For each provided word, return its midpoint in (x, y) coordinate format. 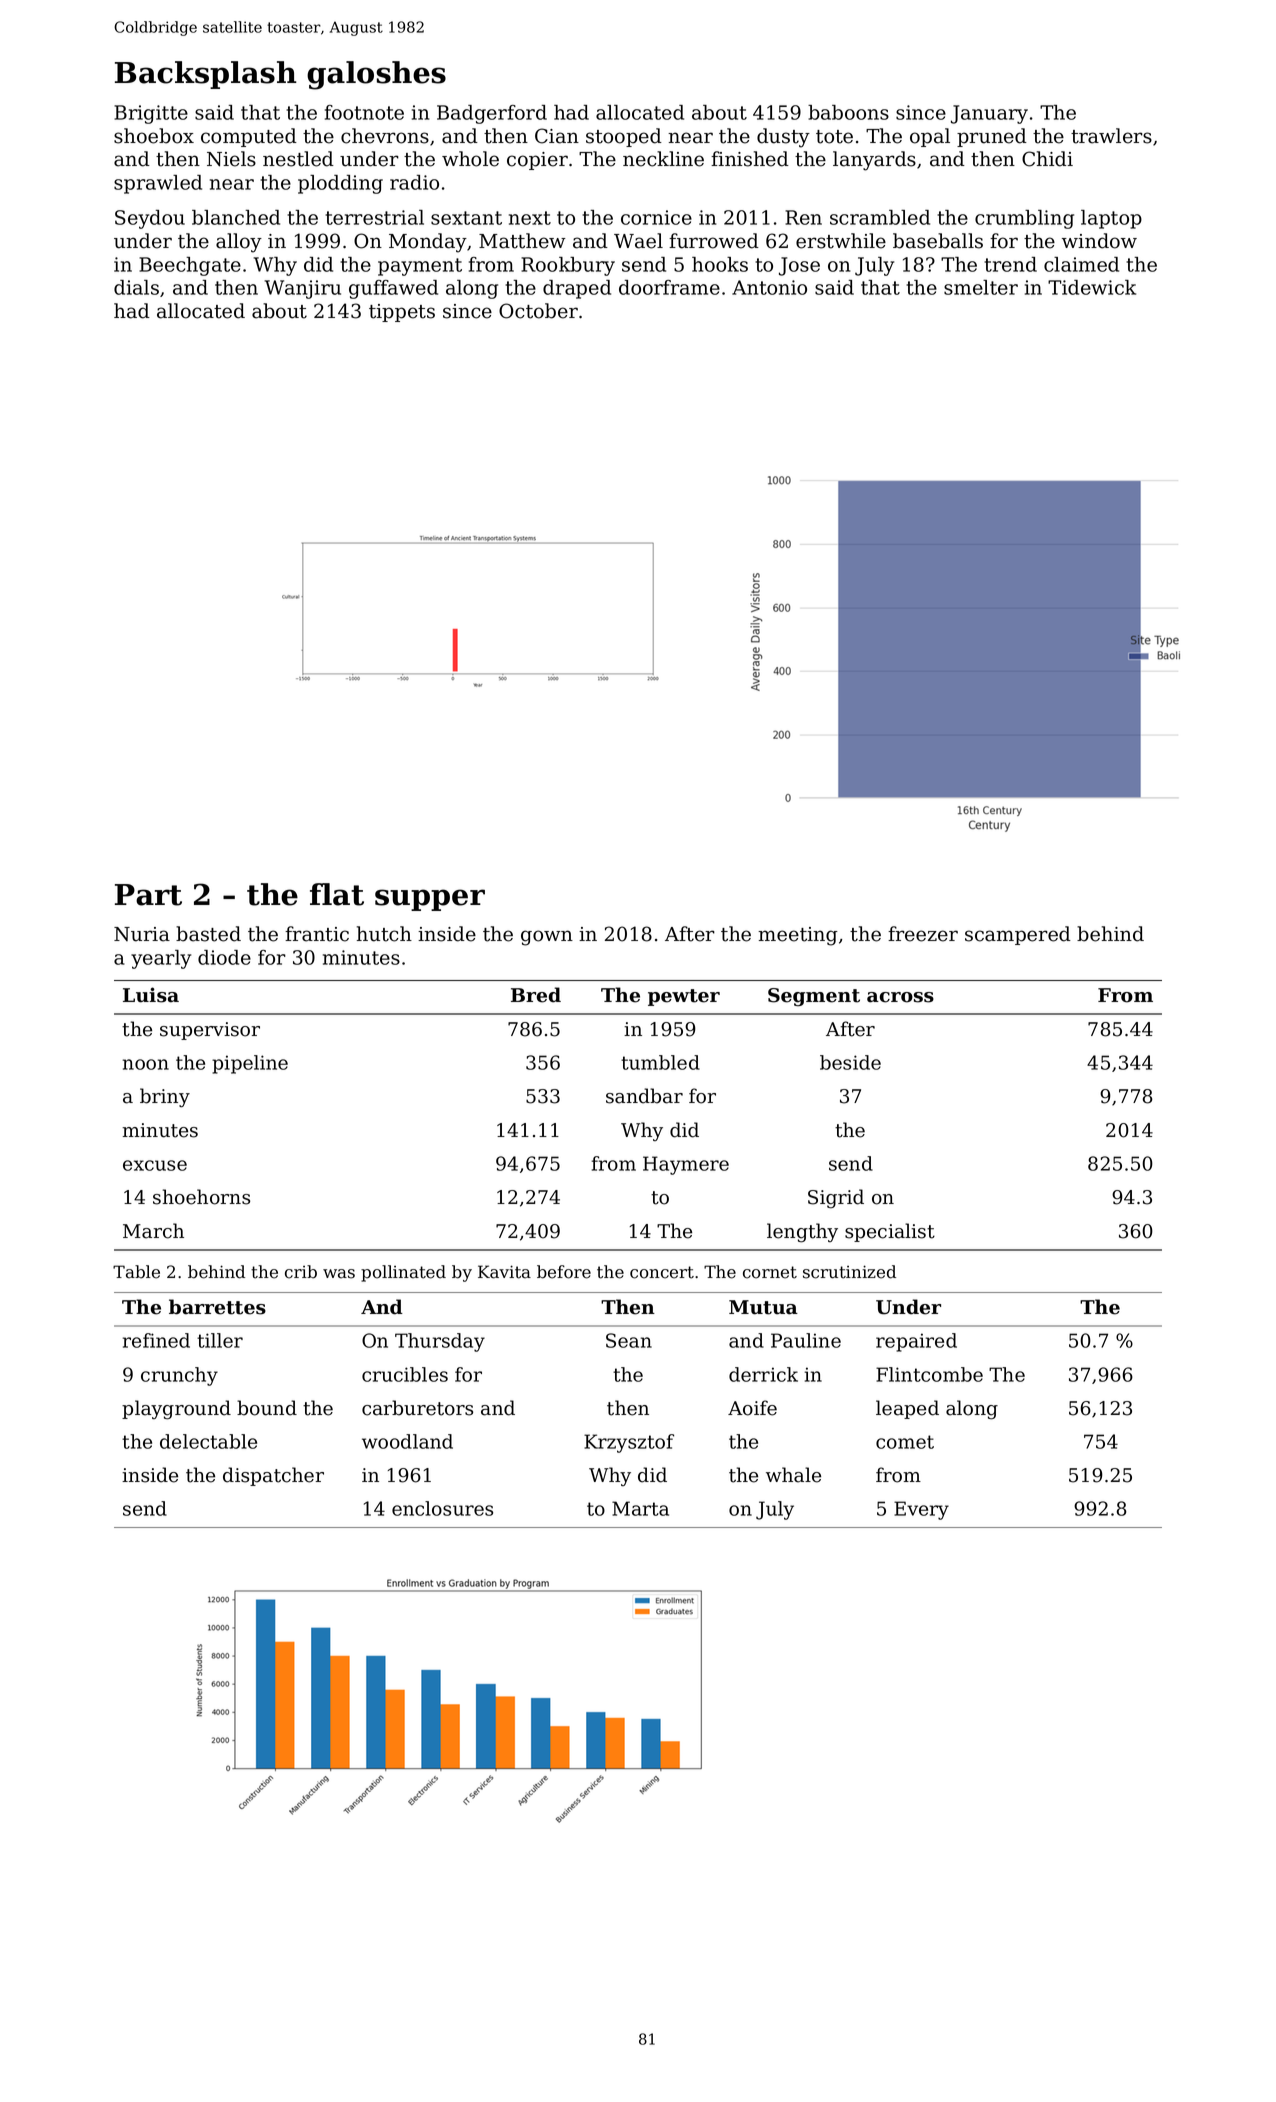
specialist (890, 1232)
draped (577, 289)
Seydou (150, 219)
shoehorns (201, 1197)
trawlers (1111, 136)
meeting (798, 936)
